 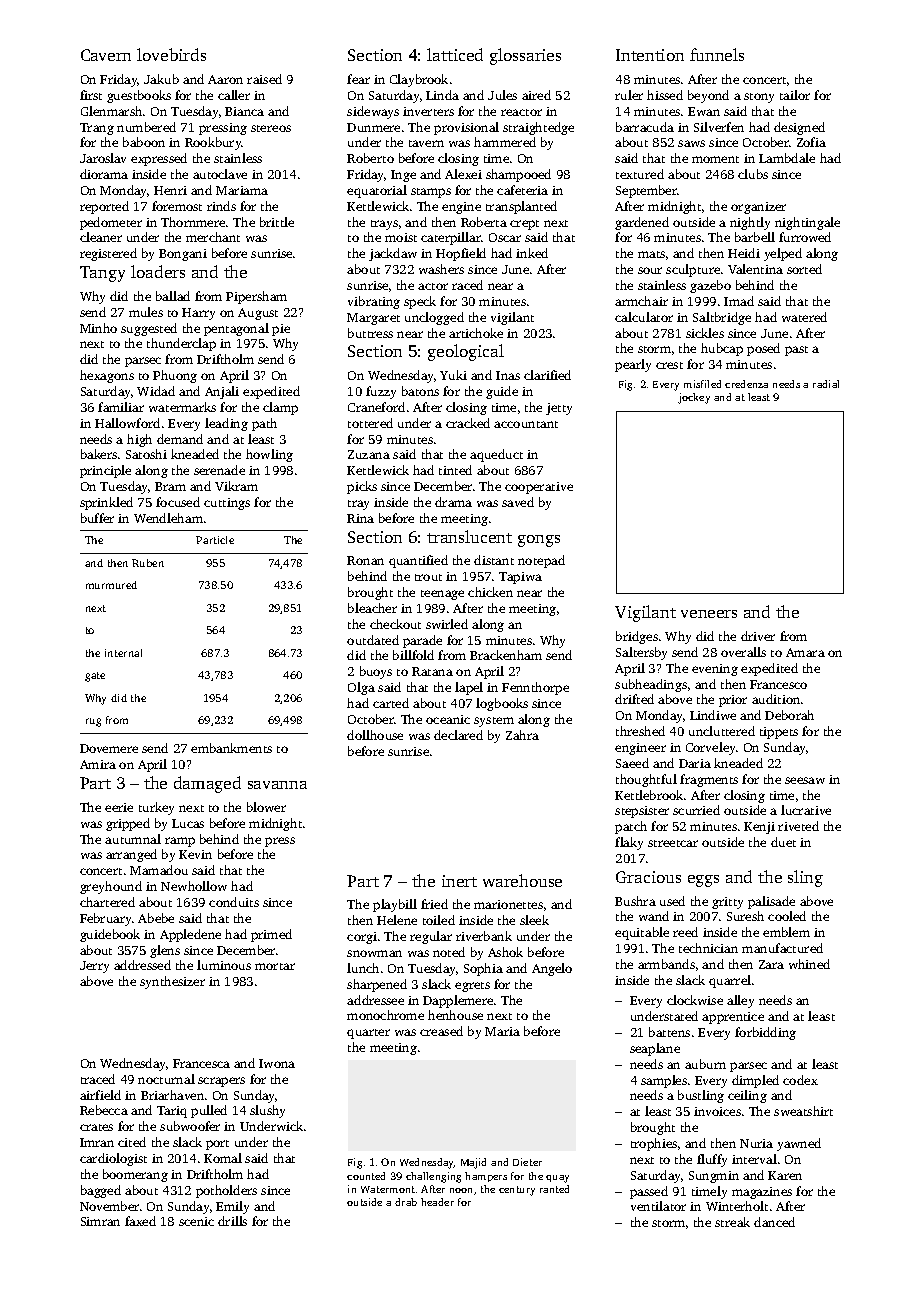 What do you see at coordinates (196, 1221) in the document?
I see `scenic` at bounding box center [196, 1221].
